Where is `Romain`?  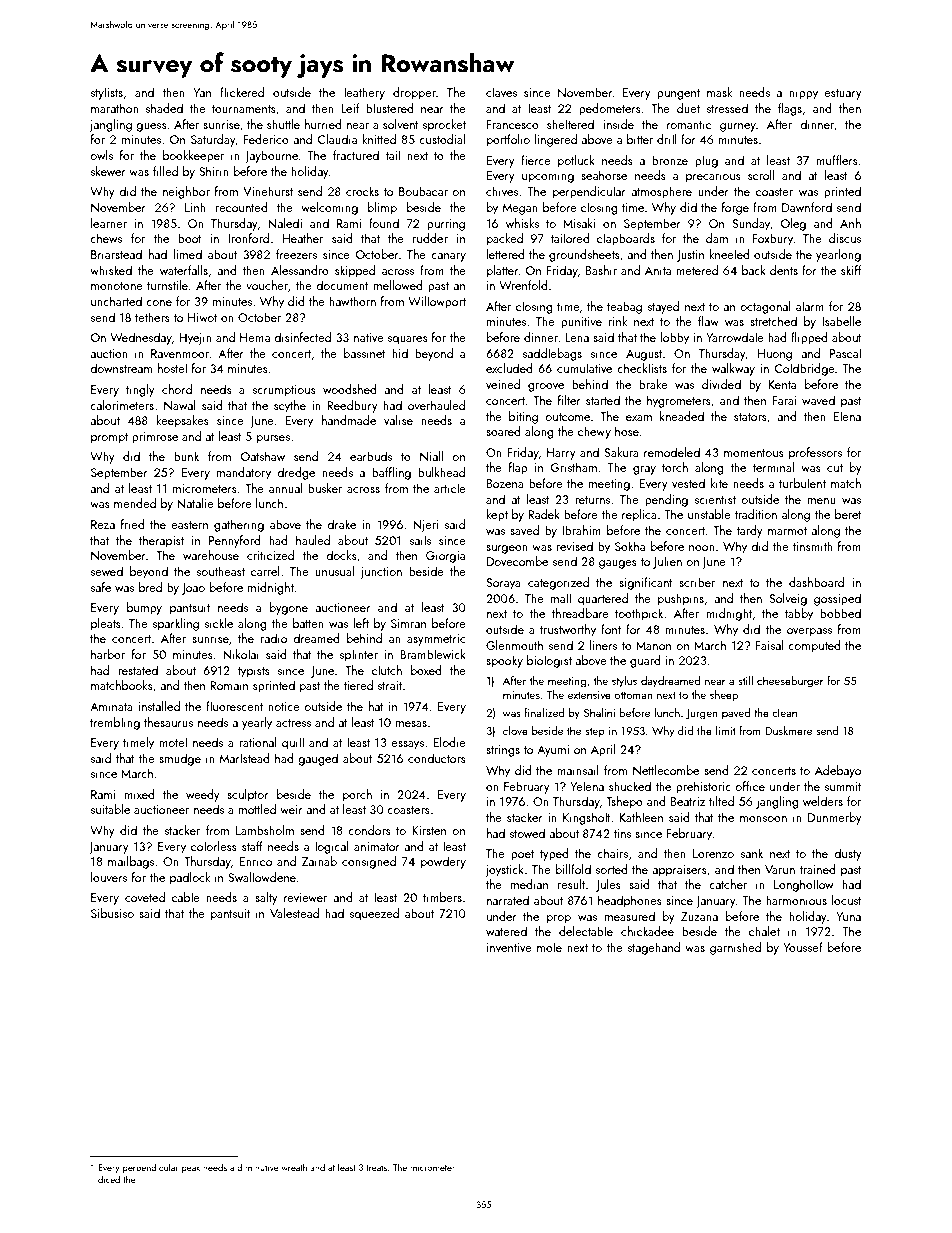 Romain is located at coordinates (229, 685).
